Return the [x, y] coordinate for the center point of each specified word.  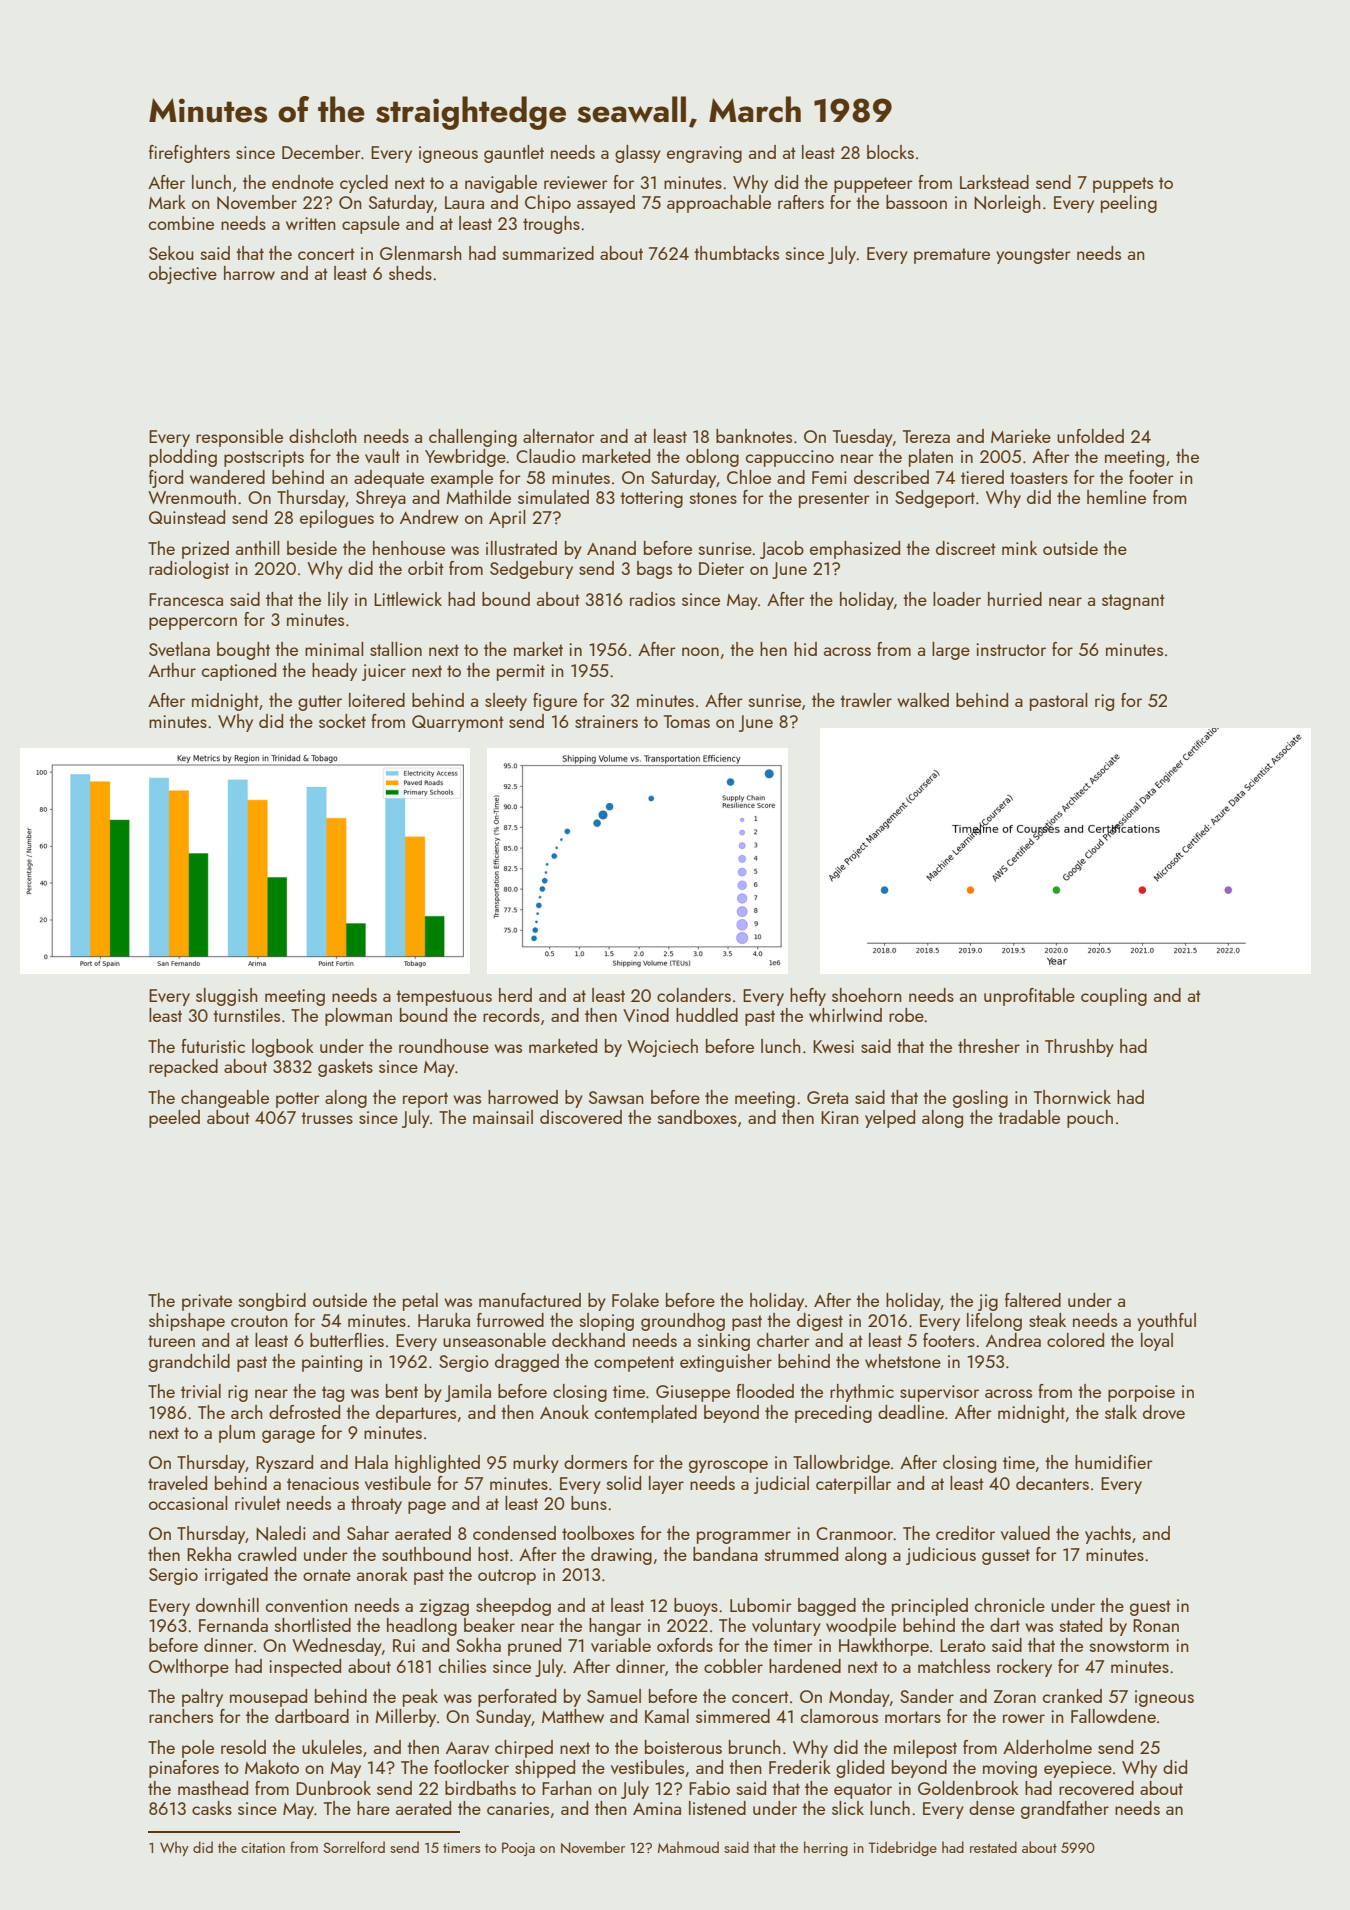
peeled [174, 1119]
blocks [890, 152]
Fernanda [233, 1625]
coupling [1114, 997]
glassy [638, 154]
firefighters [189, 154]
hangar [615, 1627]
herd [515, 995]
